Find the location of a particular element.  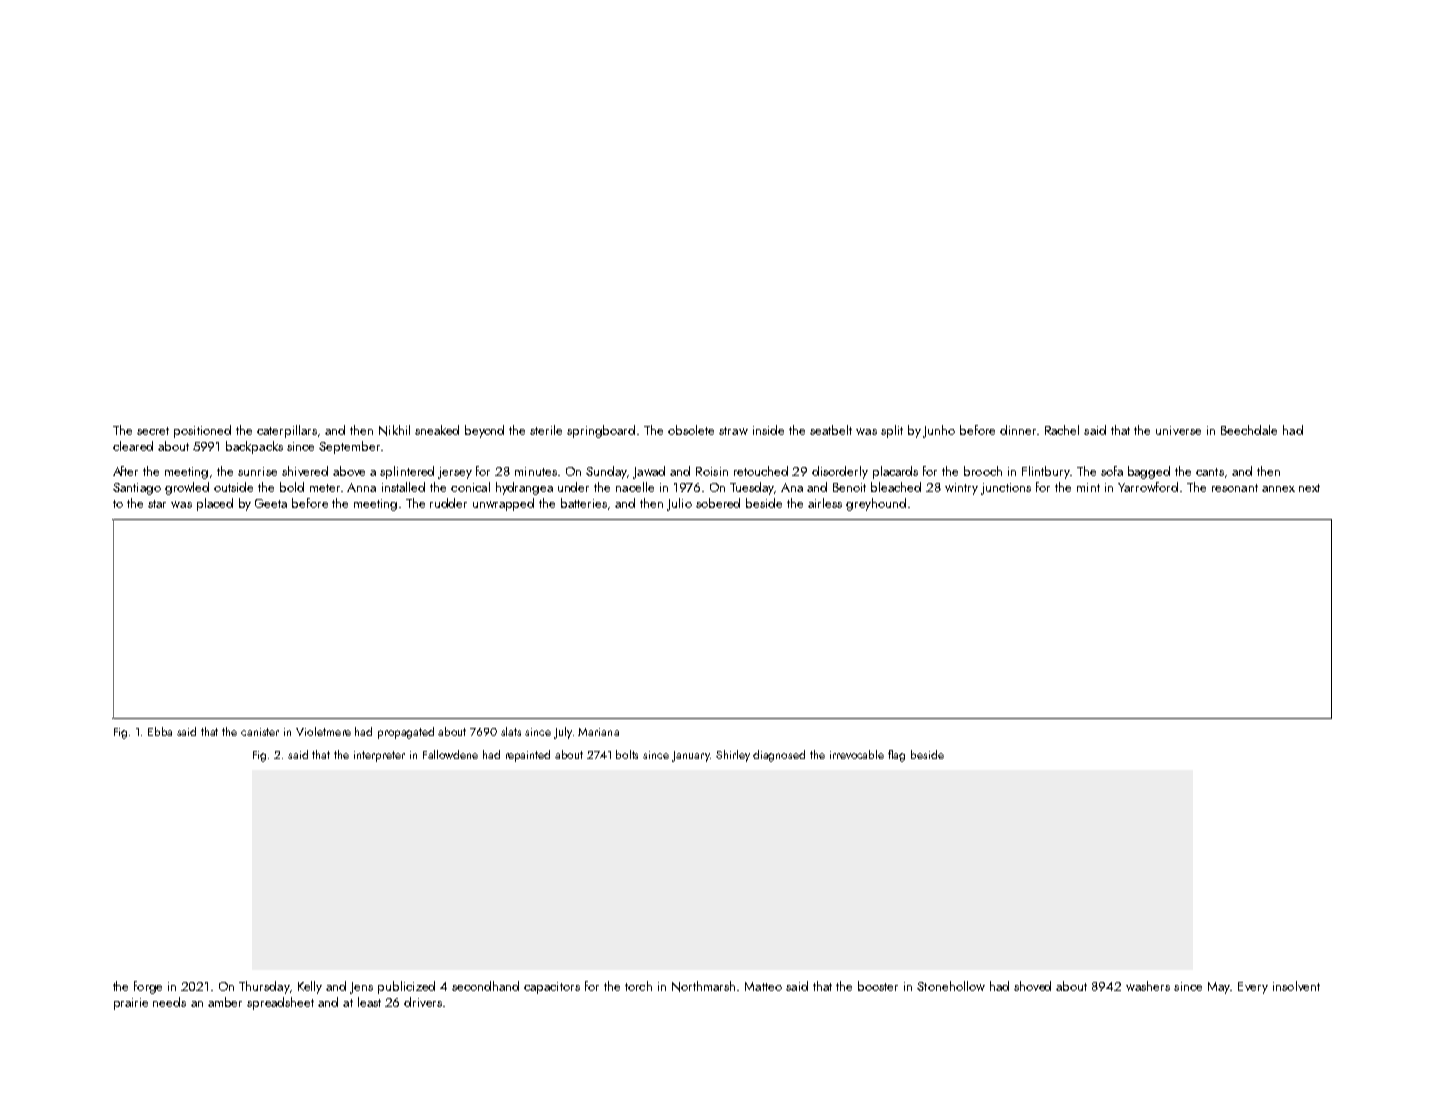

flag is located at coordinates (896, 756).
